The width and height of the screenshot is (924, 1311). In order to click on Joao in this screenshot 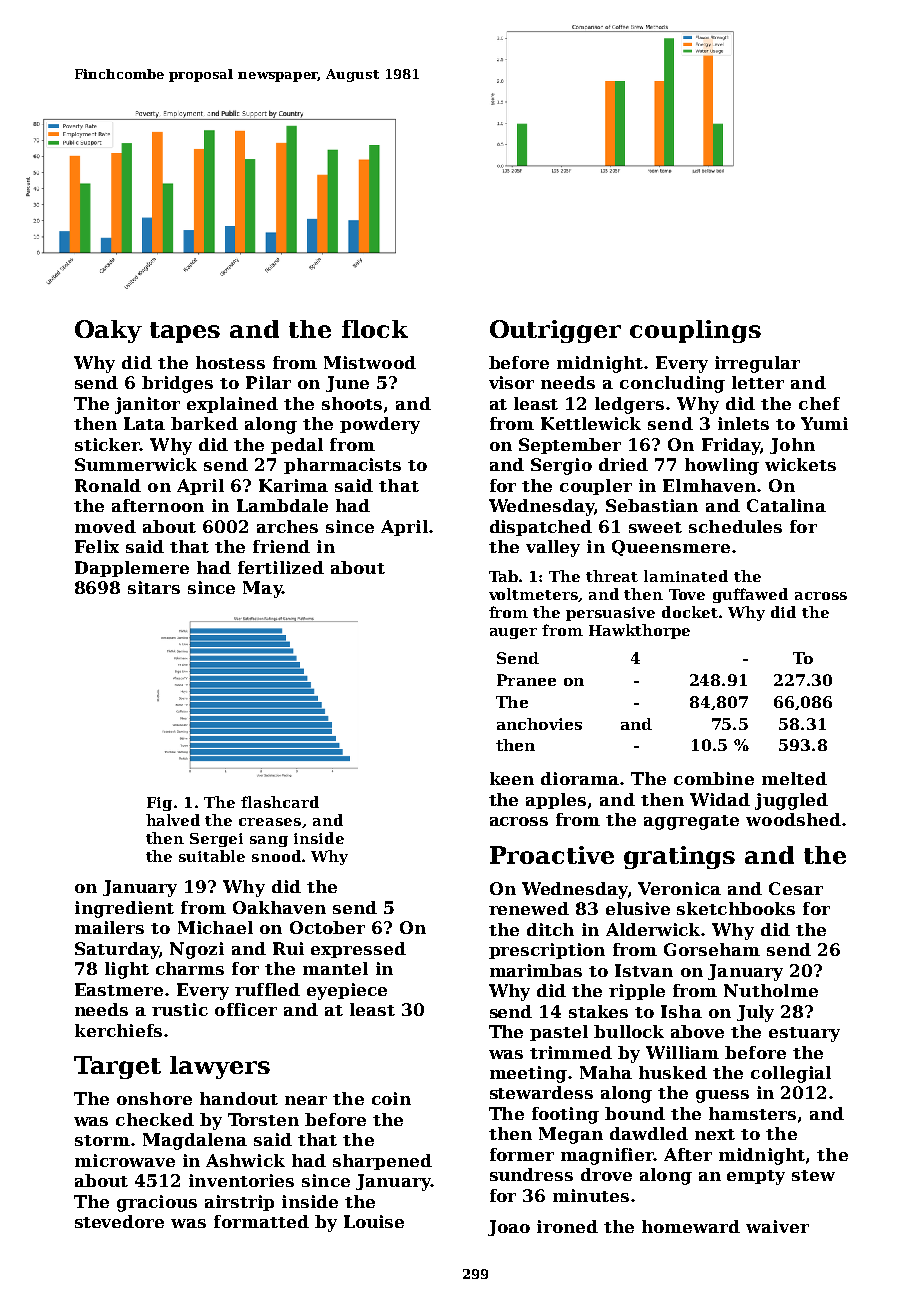, I will do `click(509, 1228)`.
